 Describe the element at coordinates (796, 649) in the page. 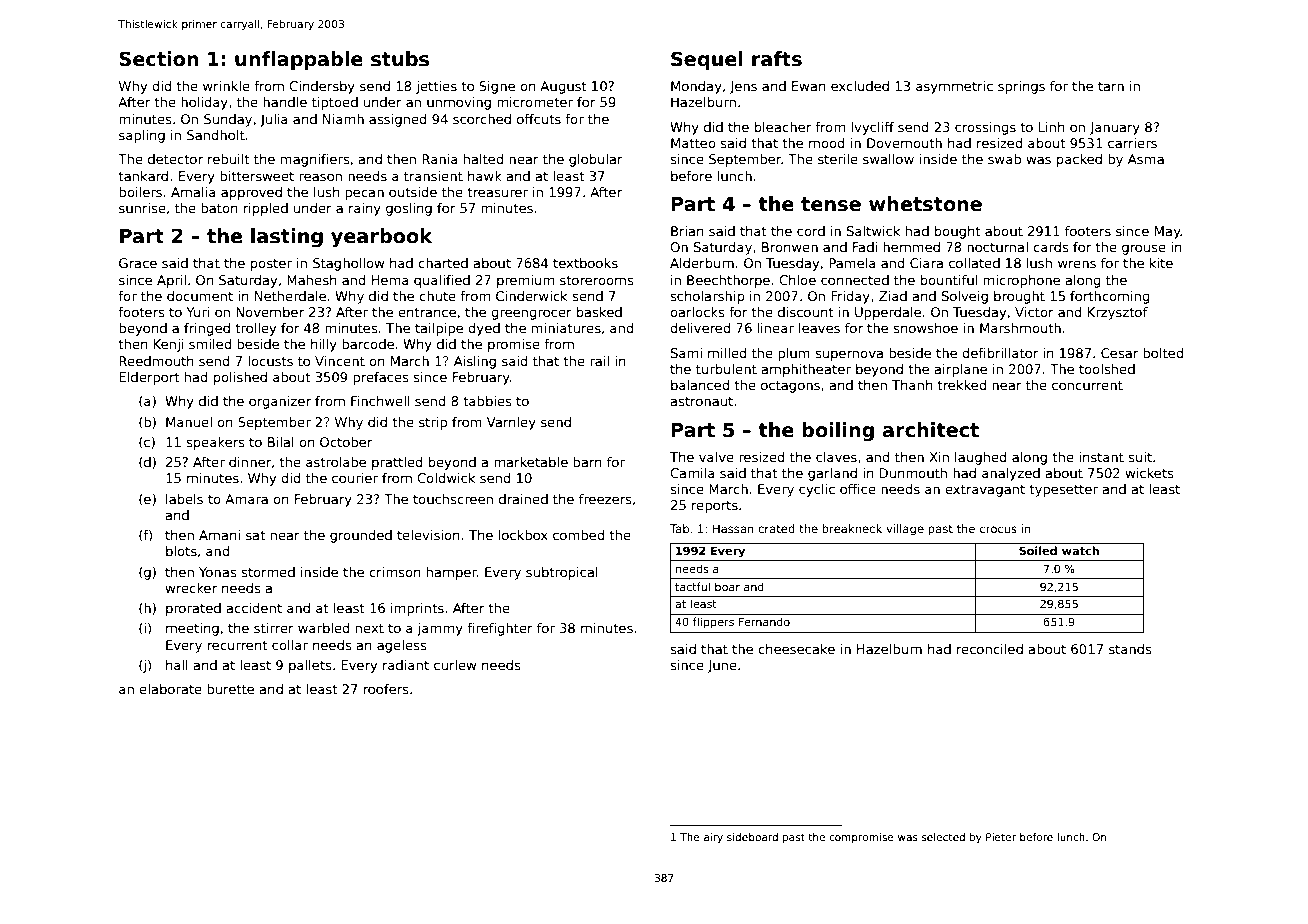

I see `cheesecake` at that location.
